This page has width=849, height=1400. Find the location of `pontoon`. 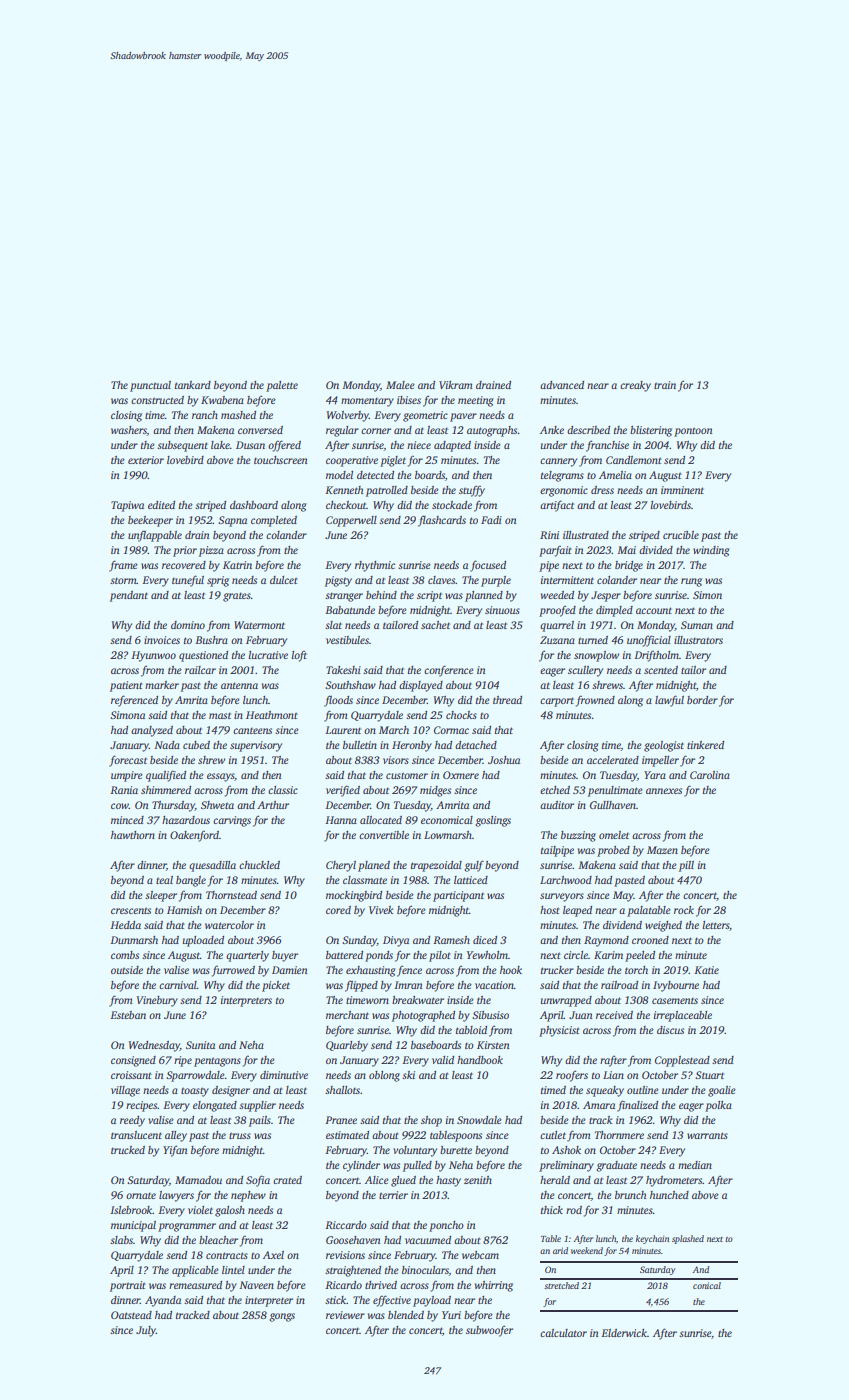

pontoon is located at coordinates (693, 432).
